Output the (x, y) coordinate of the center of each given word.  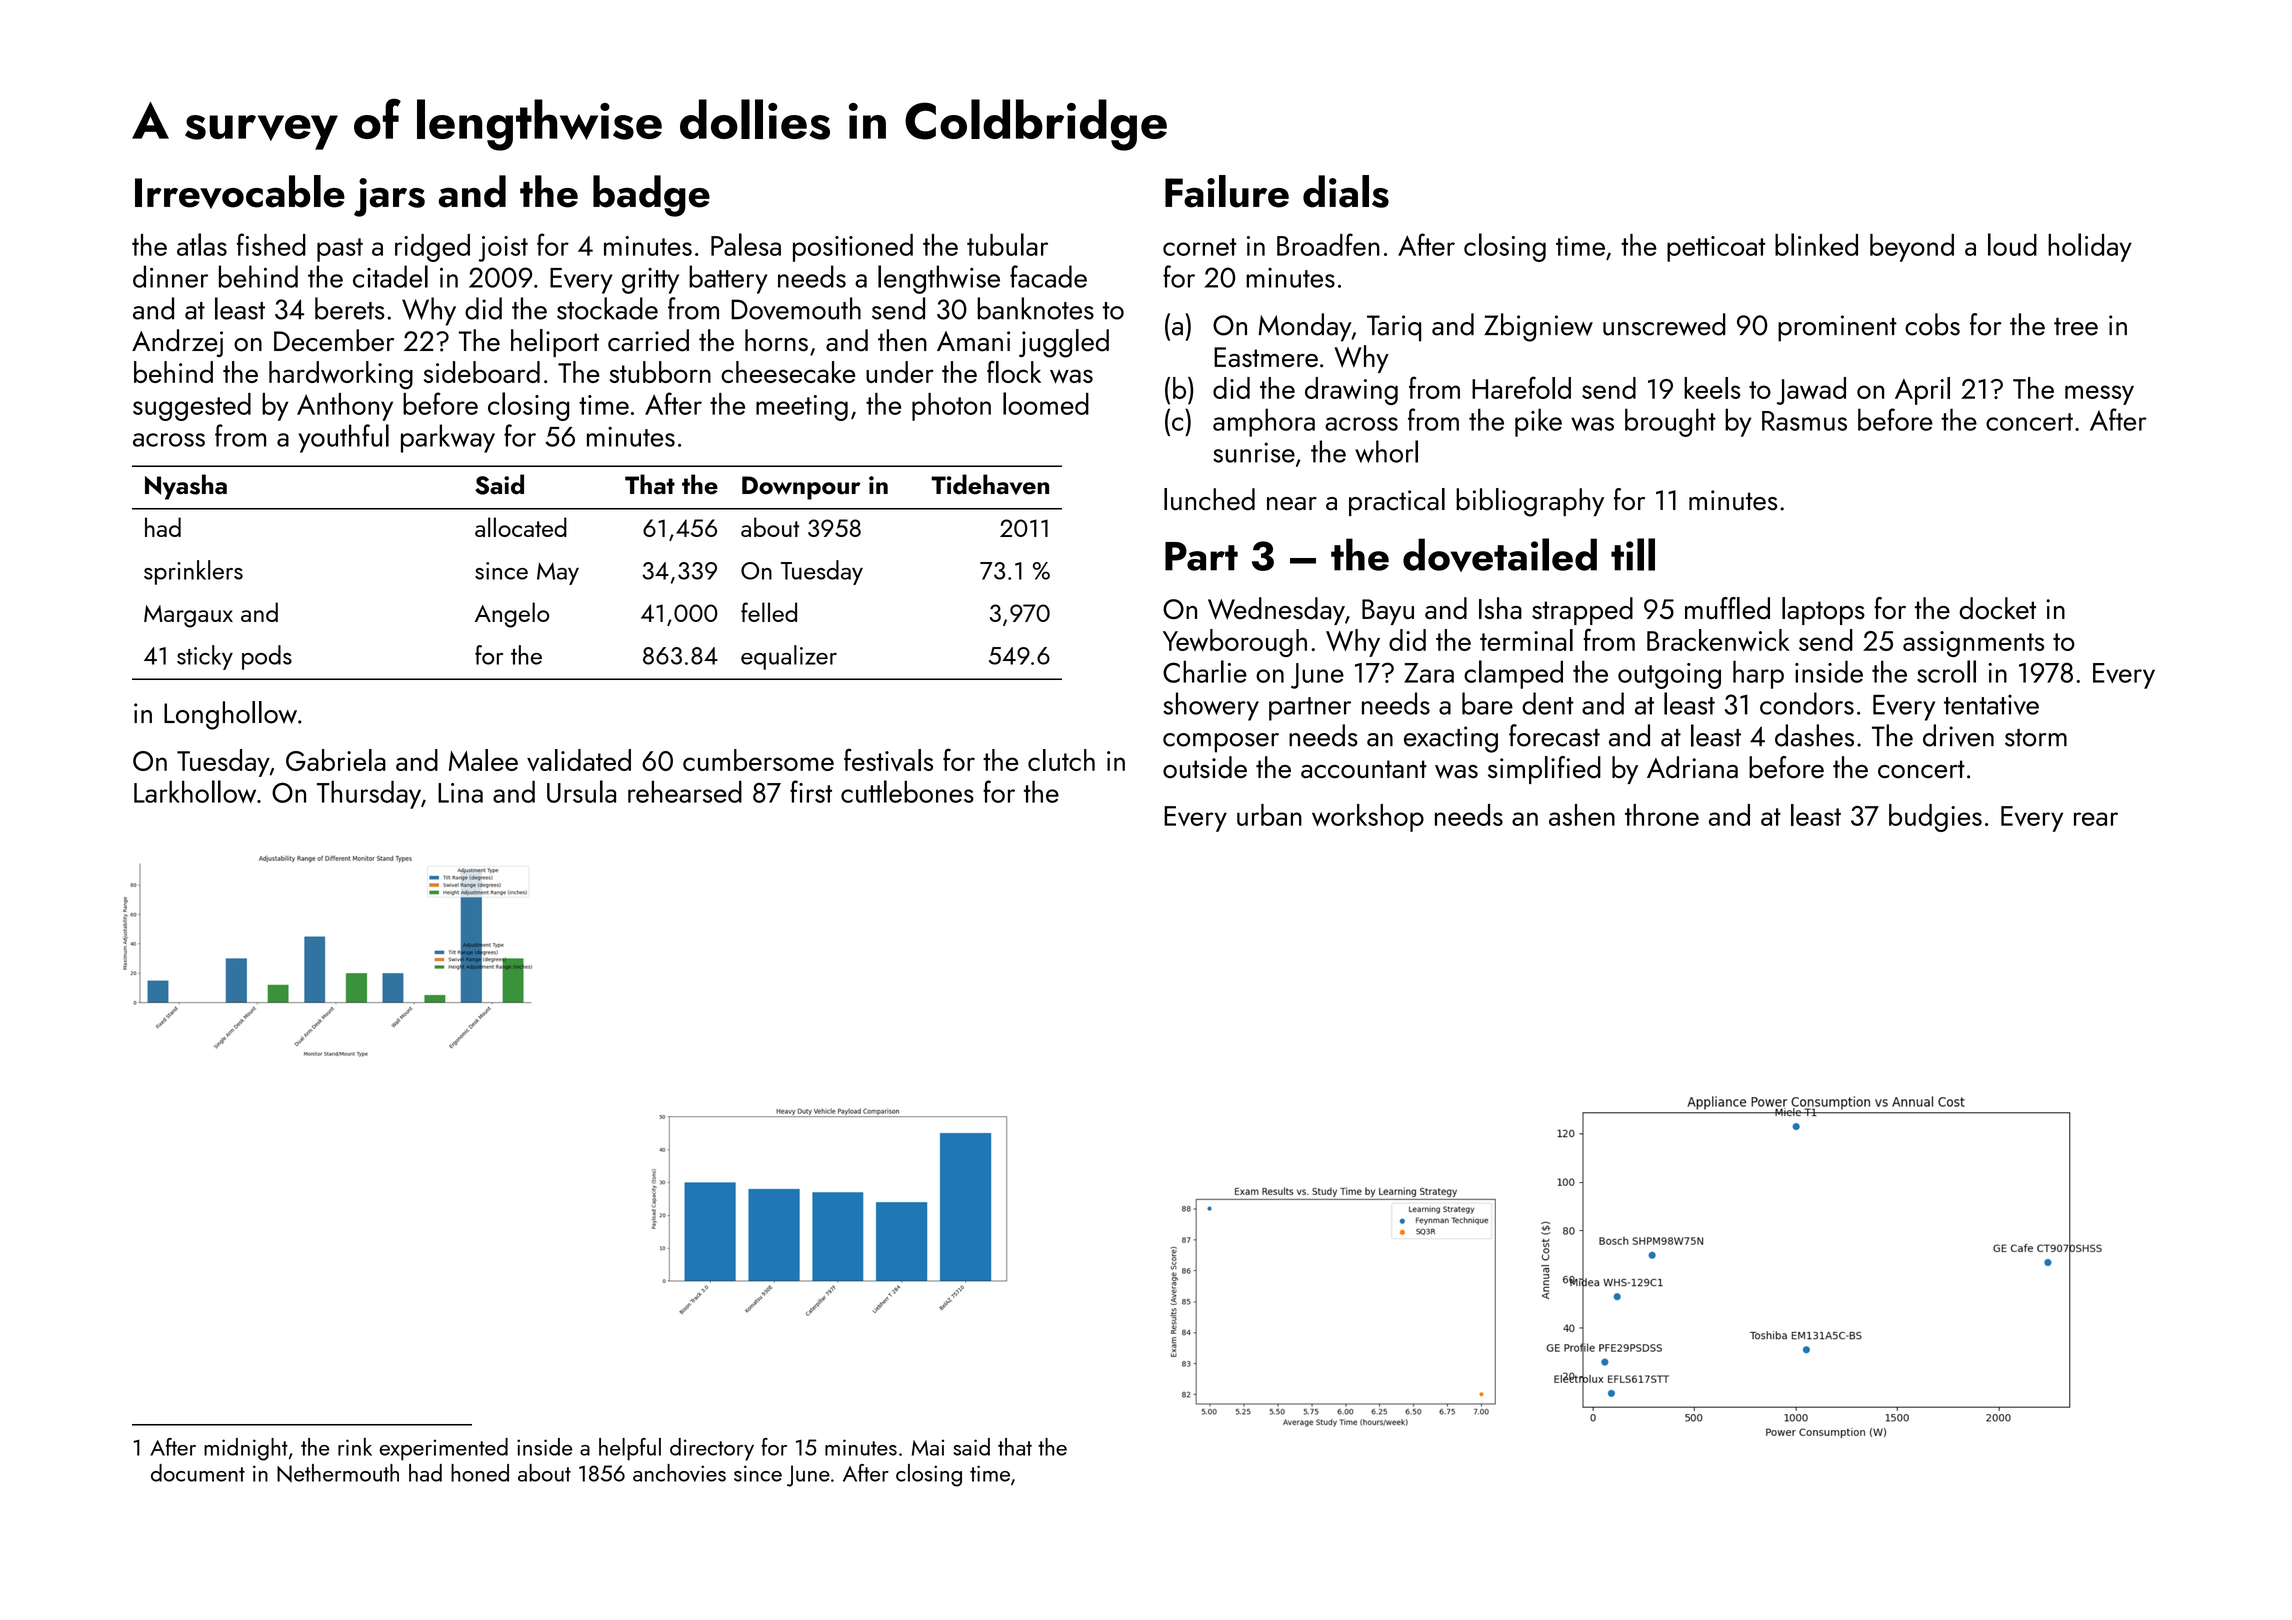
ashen (1582, 815)
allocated (521, 527)
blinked (1816, 244)
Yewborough (1235, 643)
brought (1670, 422)
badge (651, 196)
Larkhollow (195, 791)
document (198, 1473)
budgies (1935, 818)
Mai (928, 1447)
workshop (1368, 818)
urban (1269, 815)
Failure (1227, 191)
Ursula (581, 791)
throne (1662, 815)
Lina (460, 793)
